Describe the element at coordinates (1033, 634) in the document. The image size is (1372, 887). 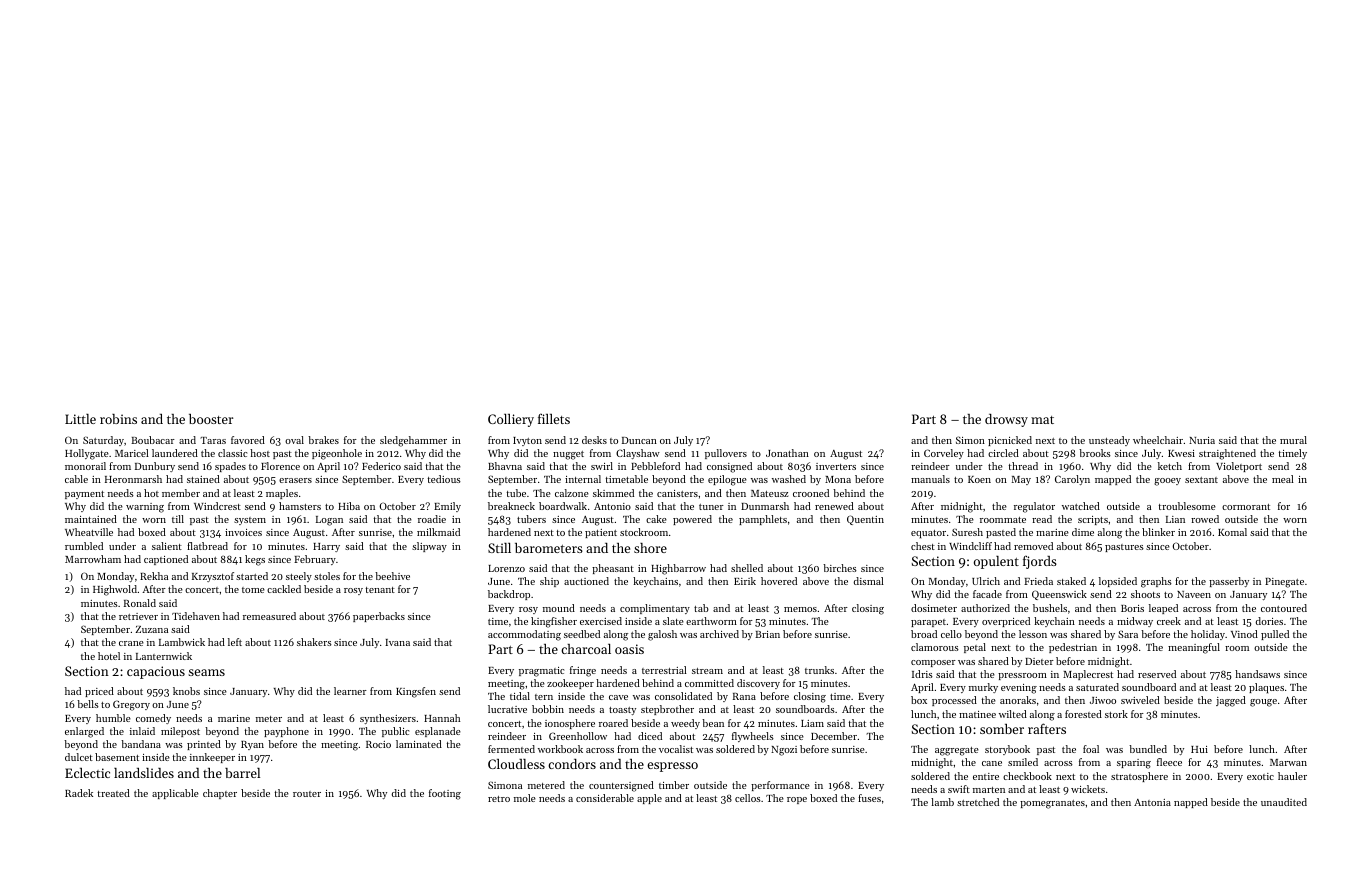
I see `lesson` at that location.
